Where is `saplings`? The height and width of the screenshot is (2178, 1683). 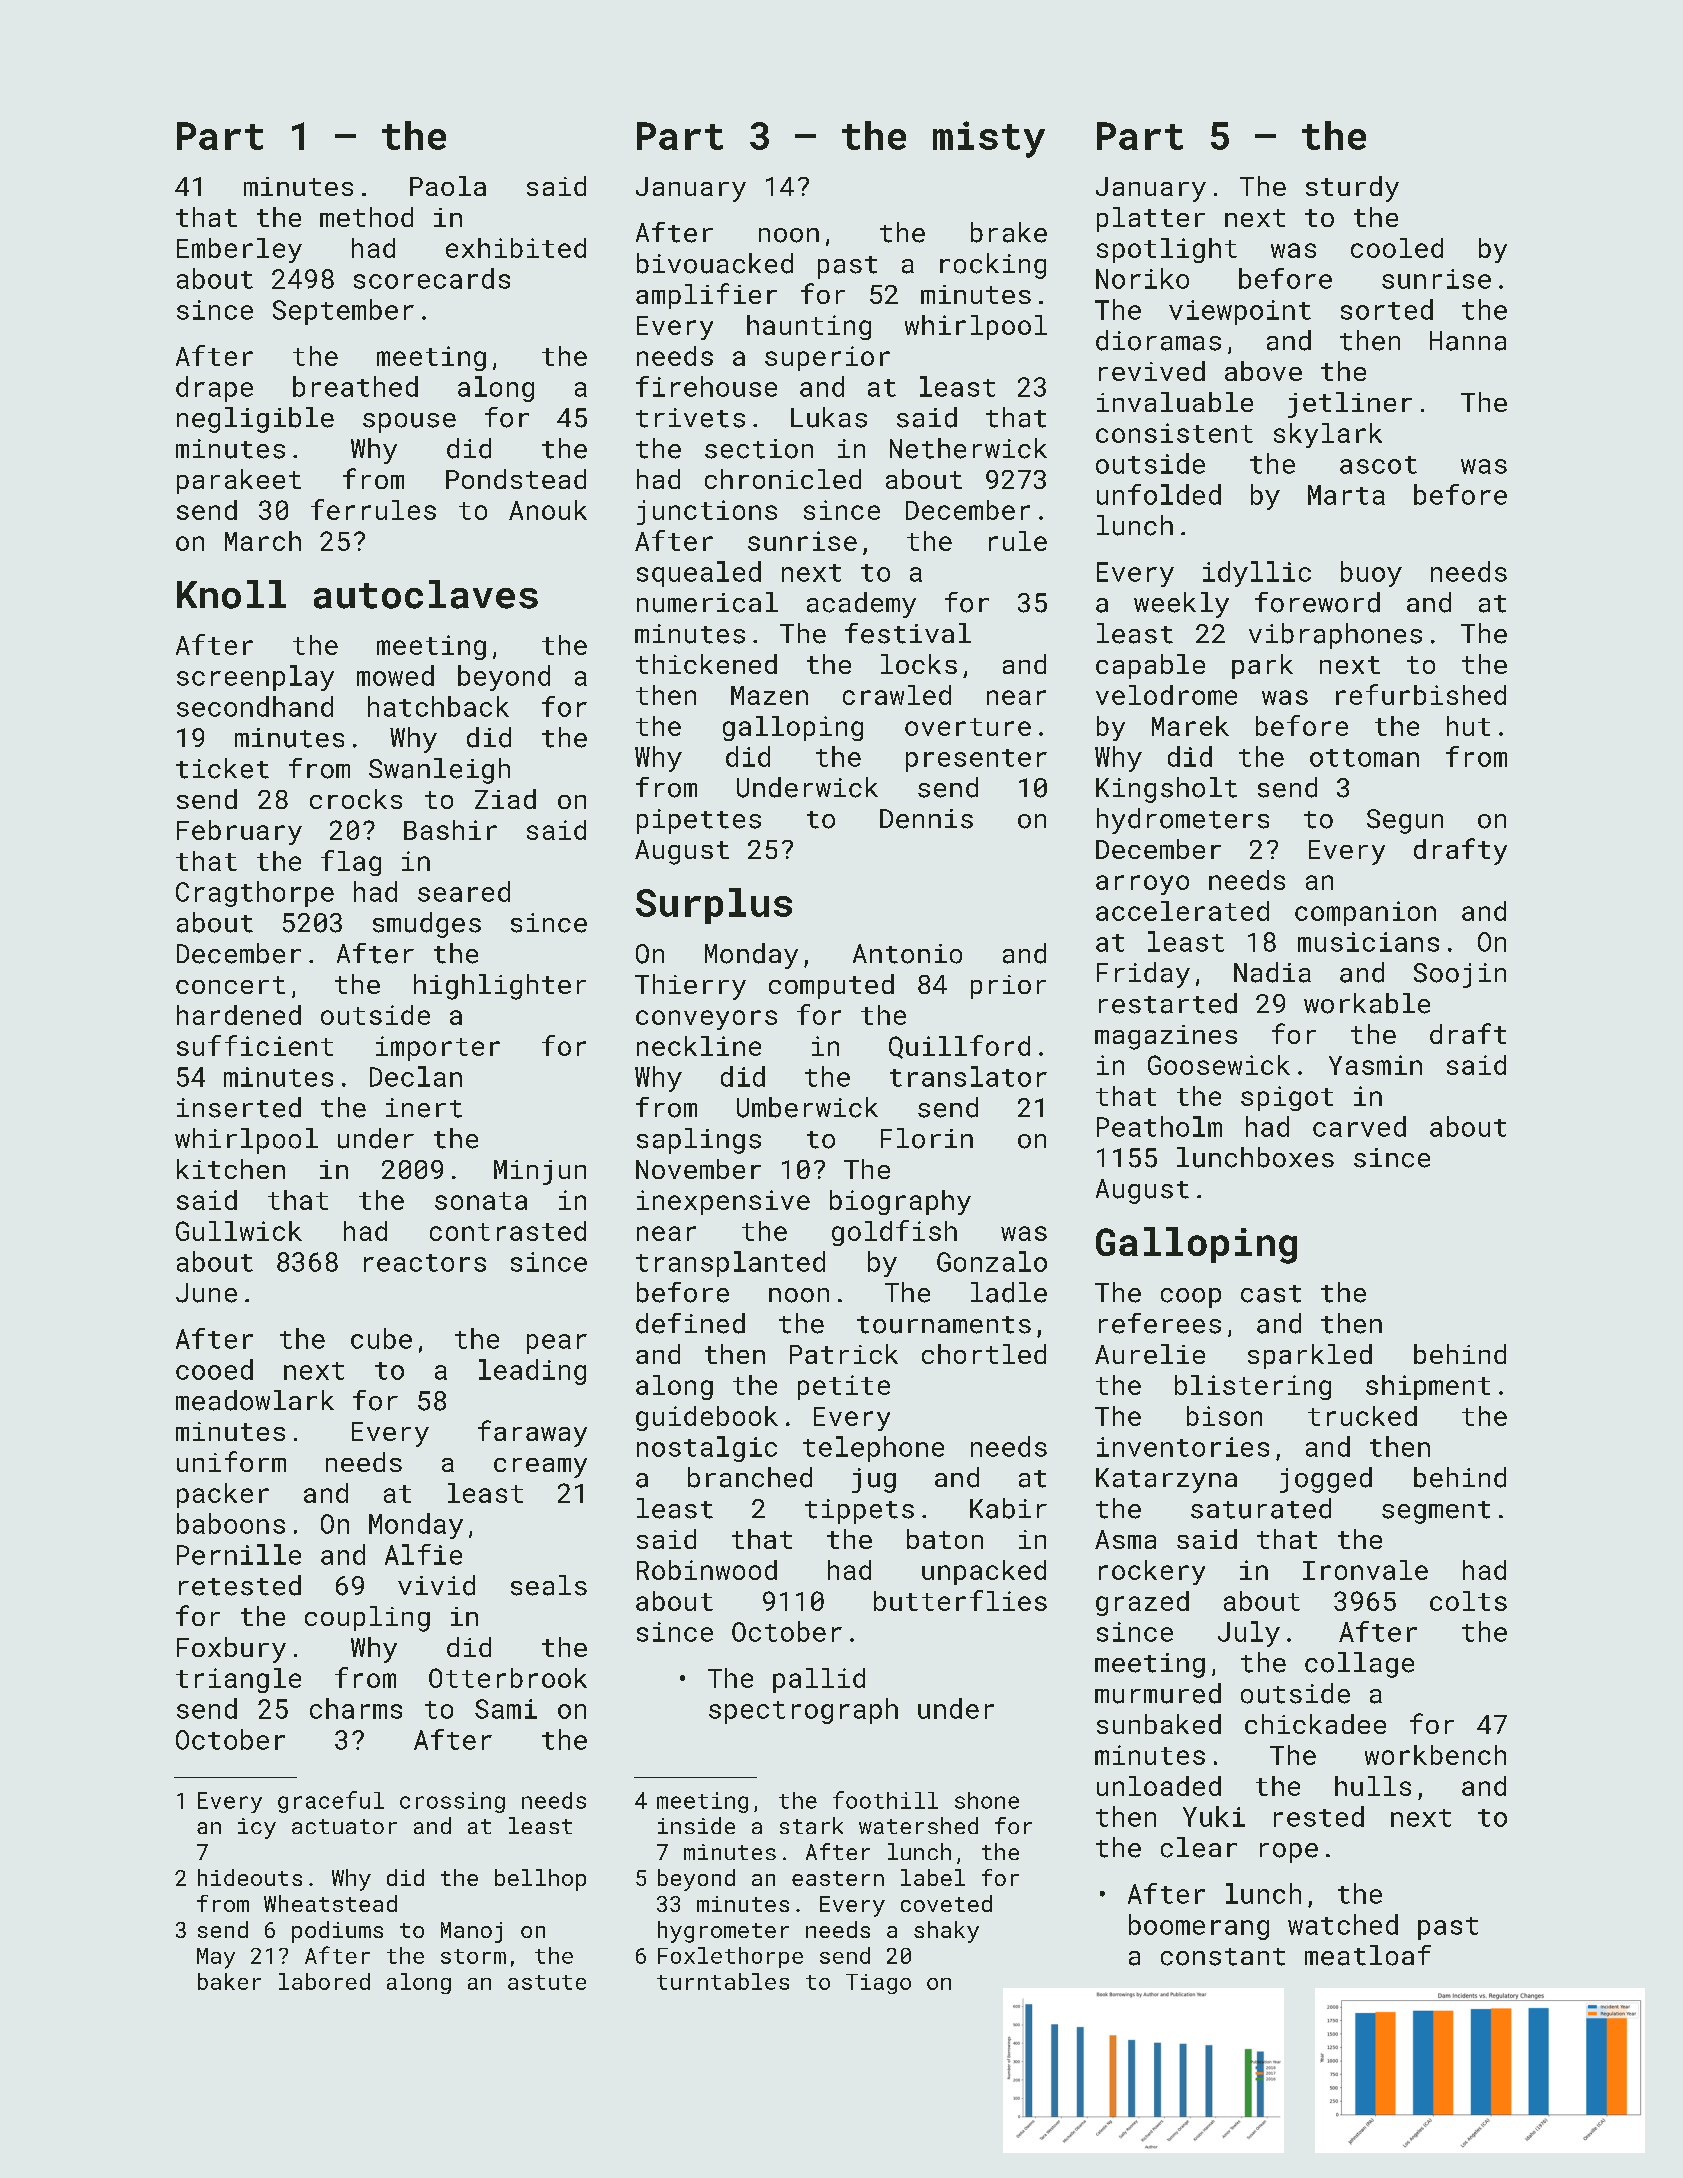 saplings is located at coordinates (699, 1141).
